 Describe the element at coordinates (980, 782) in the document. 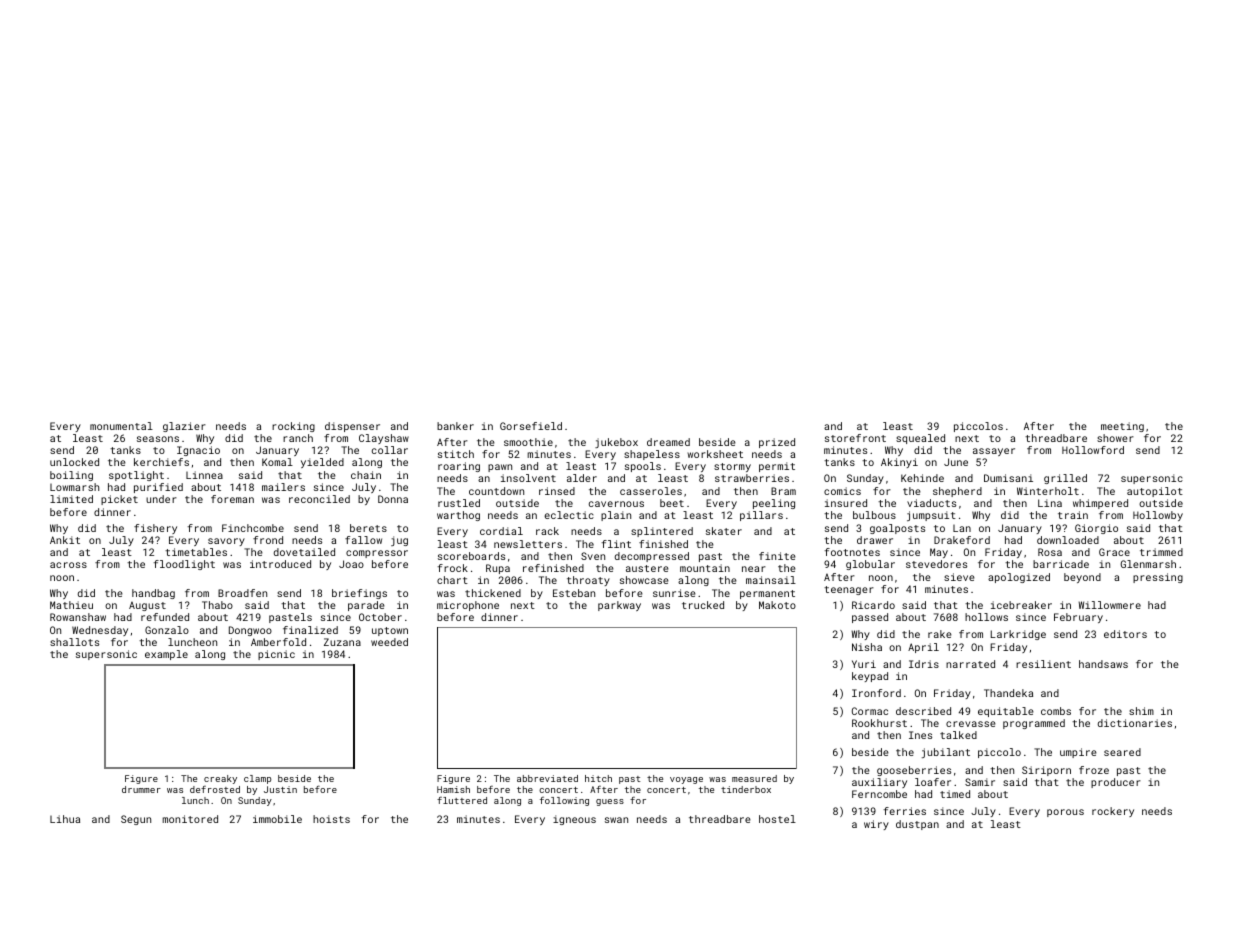

I see `Samir` at that location.
